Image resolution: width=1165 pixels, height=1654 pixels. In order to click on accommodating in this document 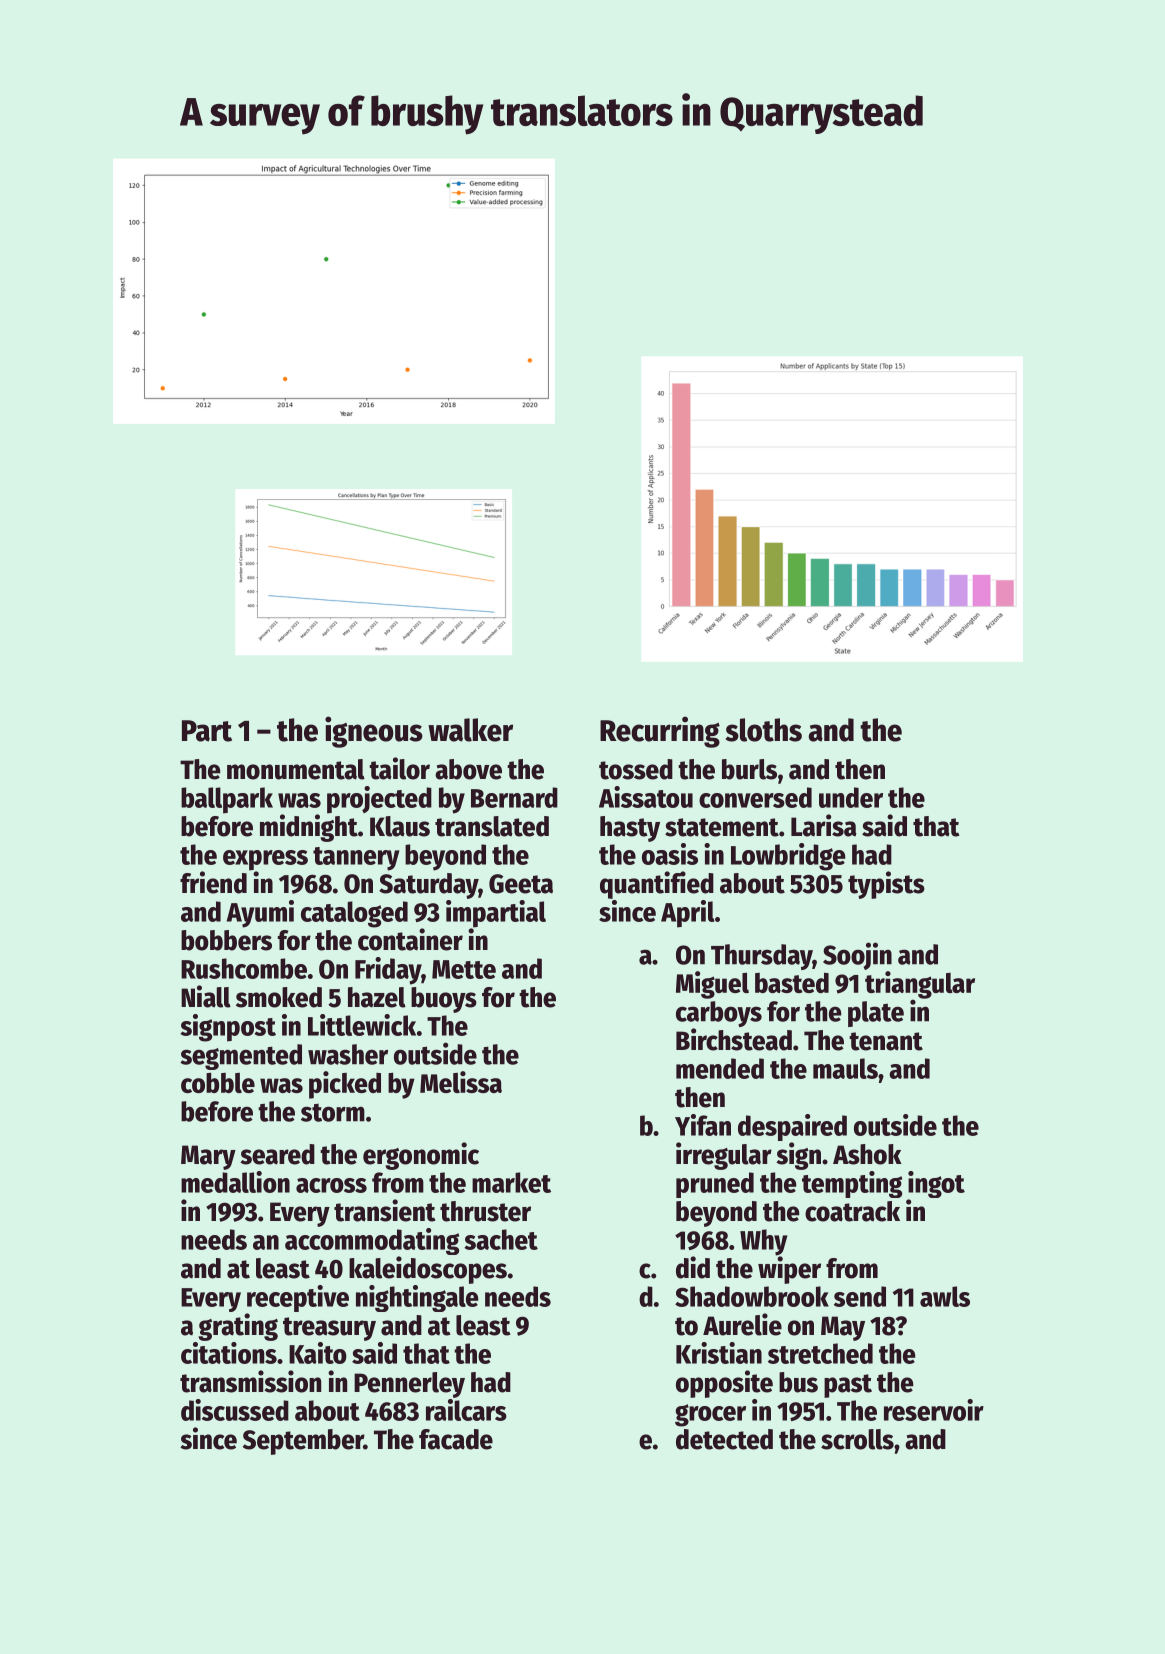, I will do `click(372, 1241)`.
